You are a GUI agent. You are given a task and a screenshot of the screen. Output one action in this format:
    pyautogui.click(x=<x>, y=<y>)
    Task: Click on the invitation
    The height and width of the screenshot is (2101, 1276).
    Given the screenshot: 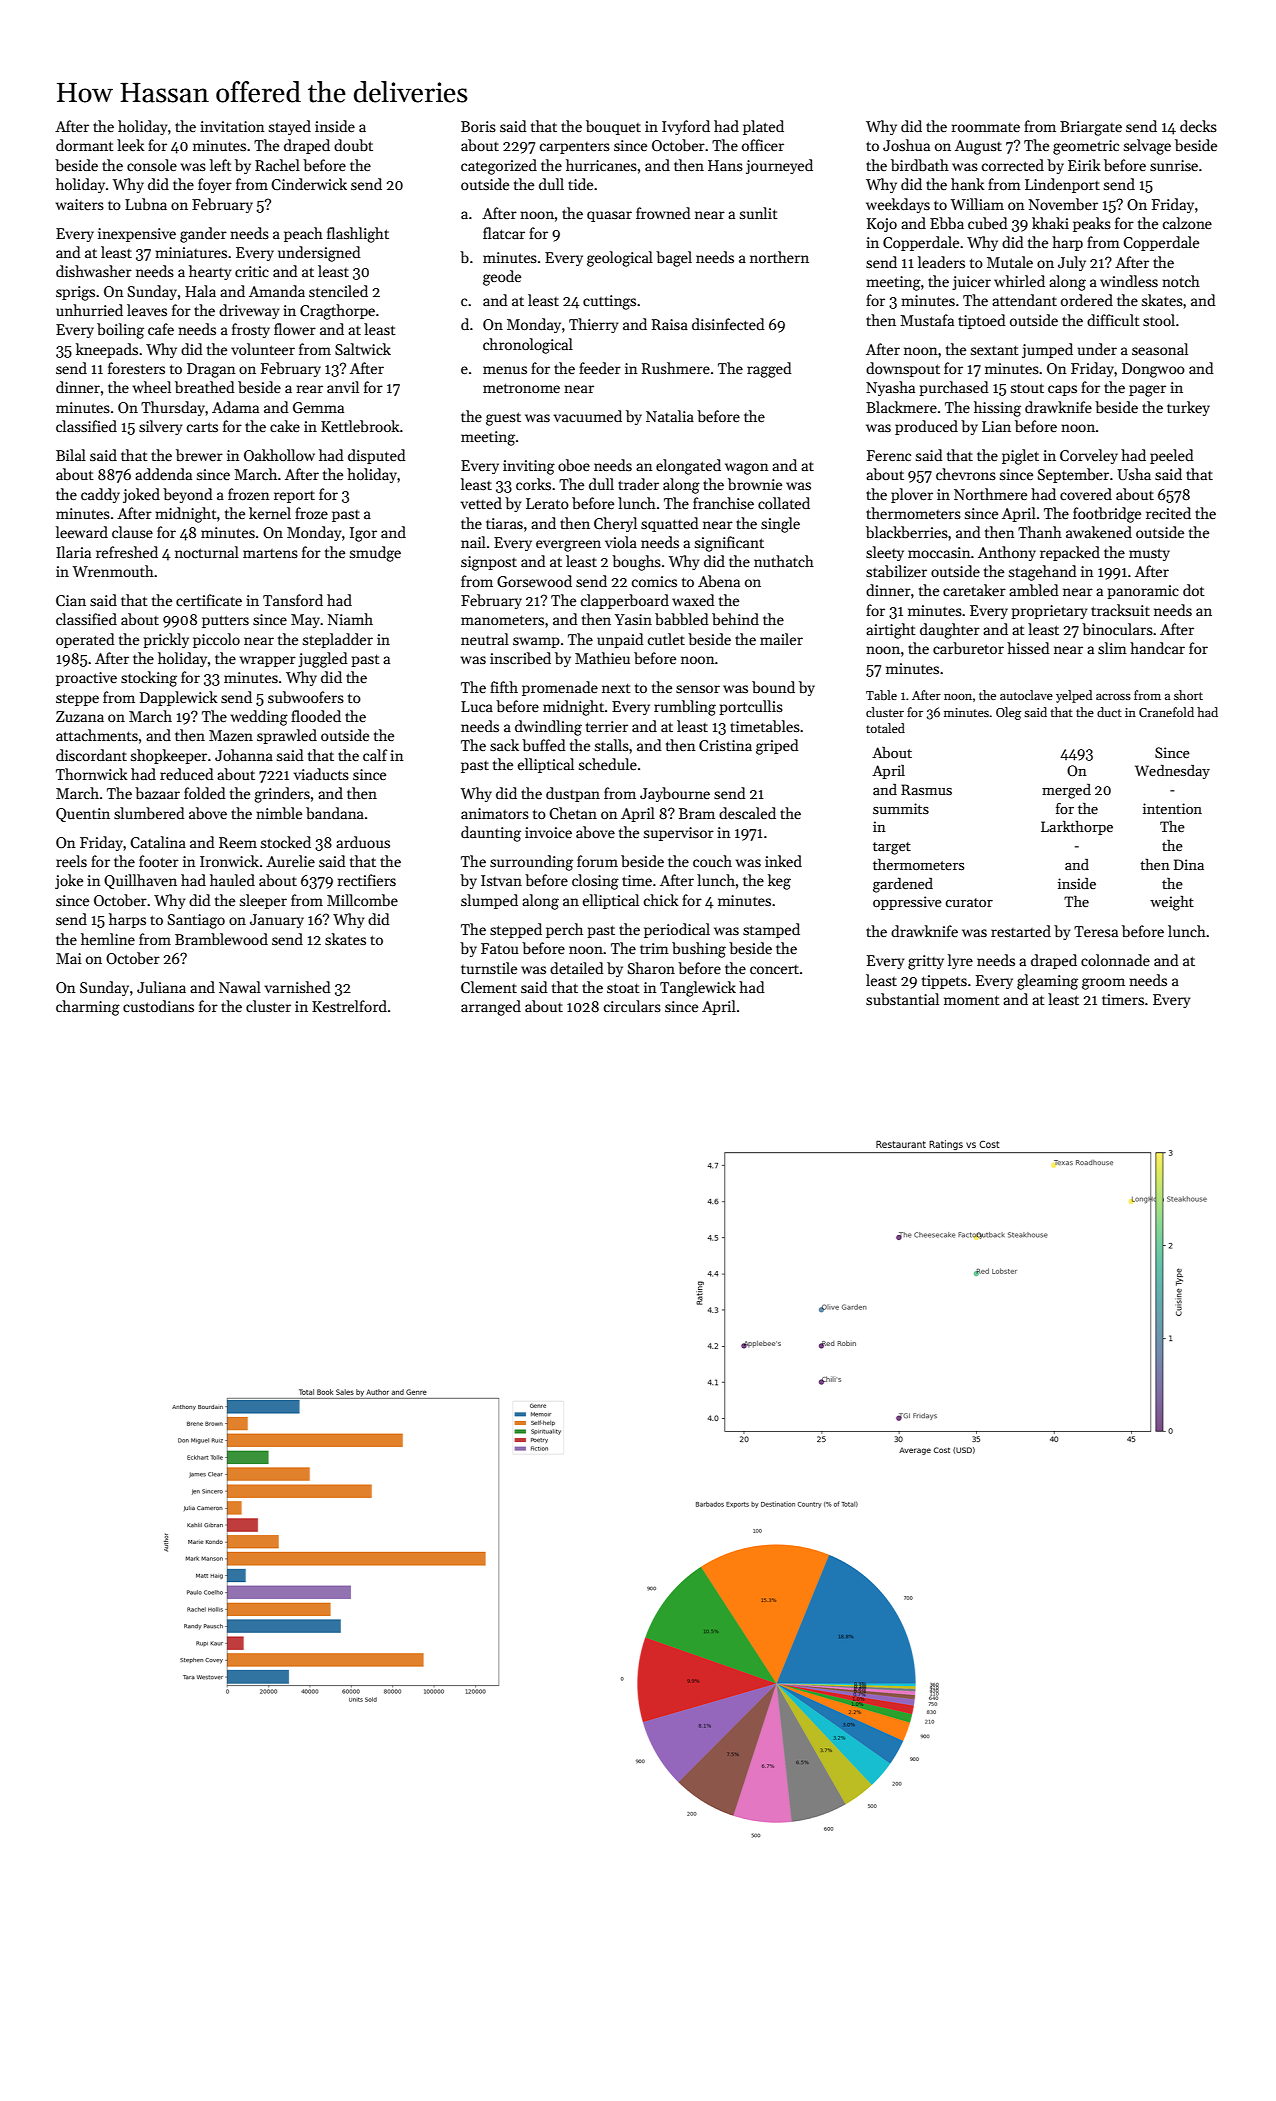 What is the action you would take?
    pyautogui.click(x=232, y=126)
